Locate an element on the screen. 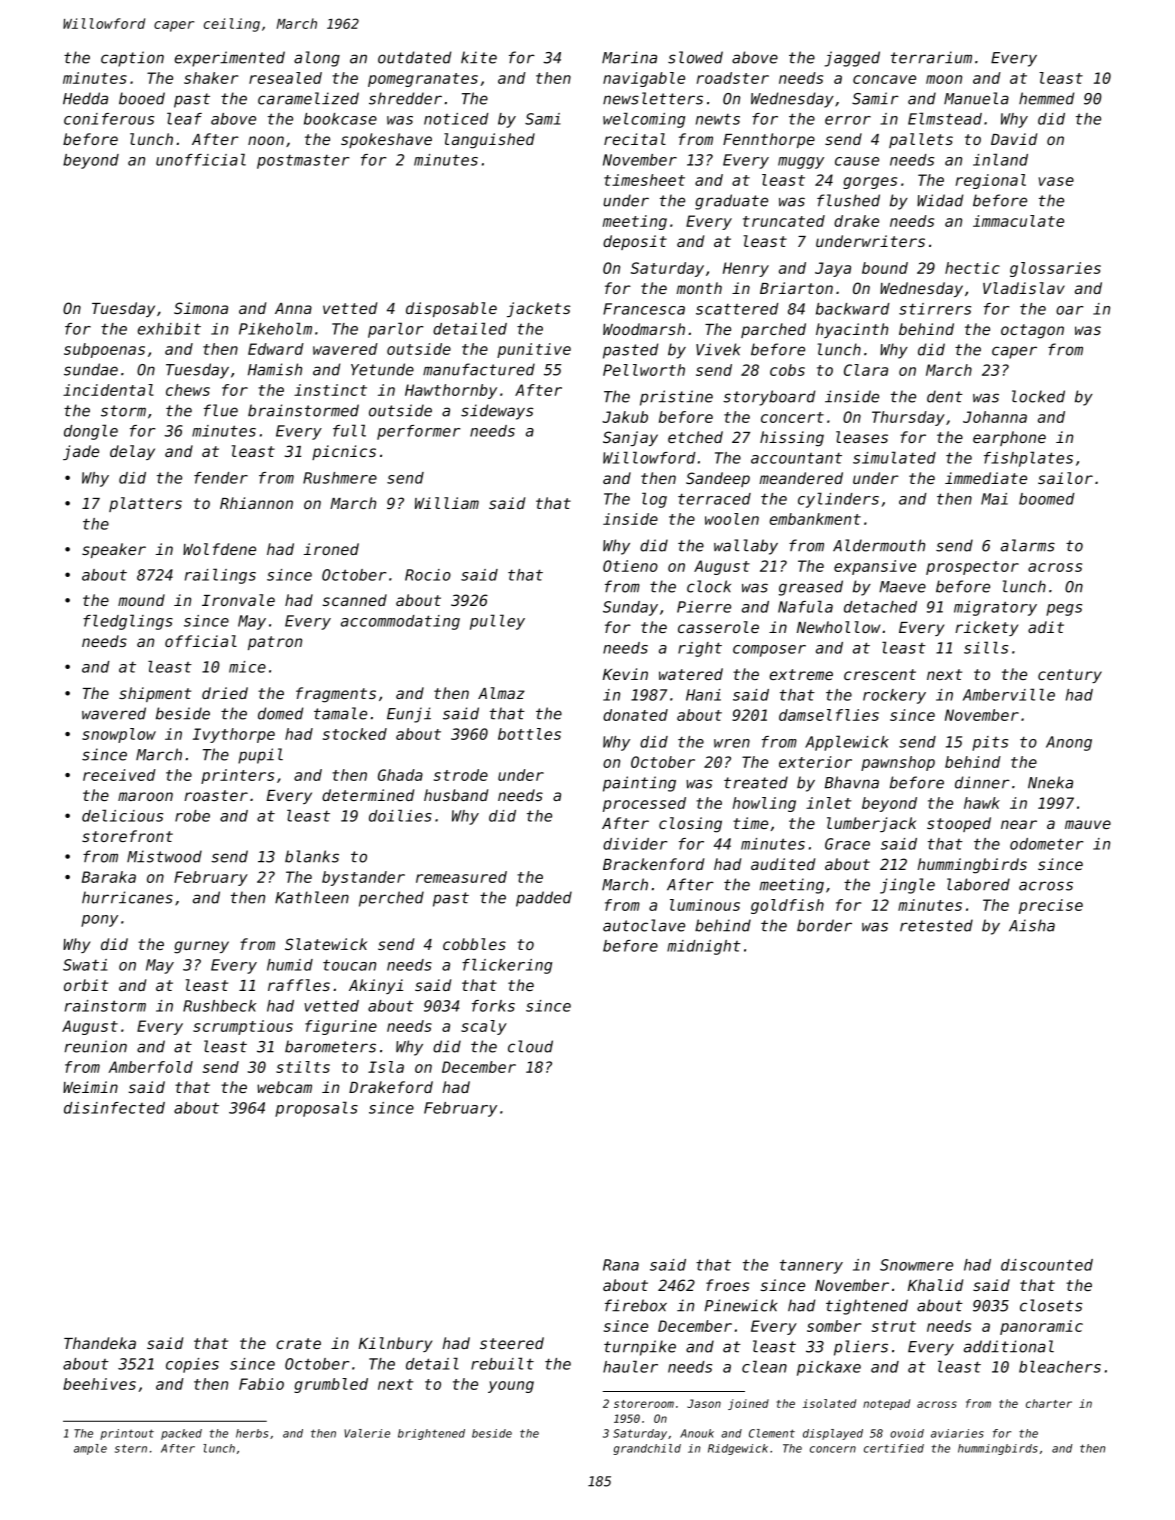 Image resolution: width=1175 pixels, height=1520 pixels. Hedda is located at coordinates (85, 98).
